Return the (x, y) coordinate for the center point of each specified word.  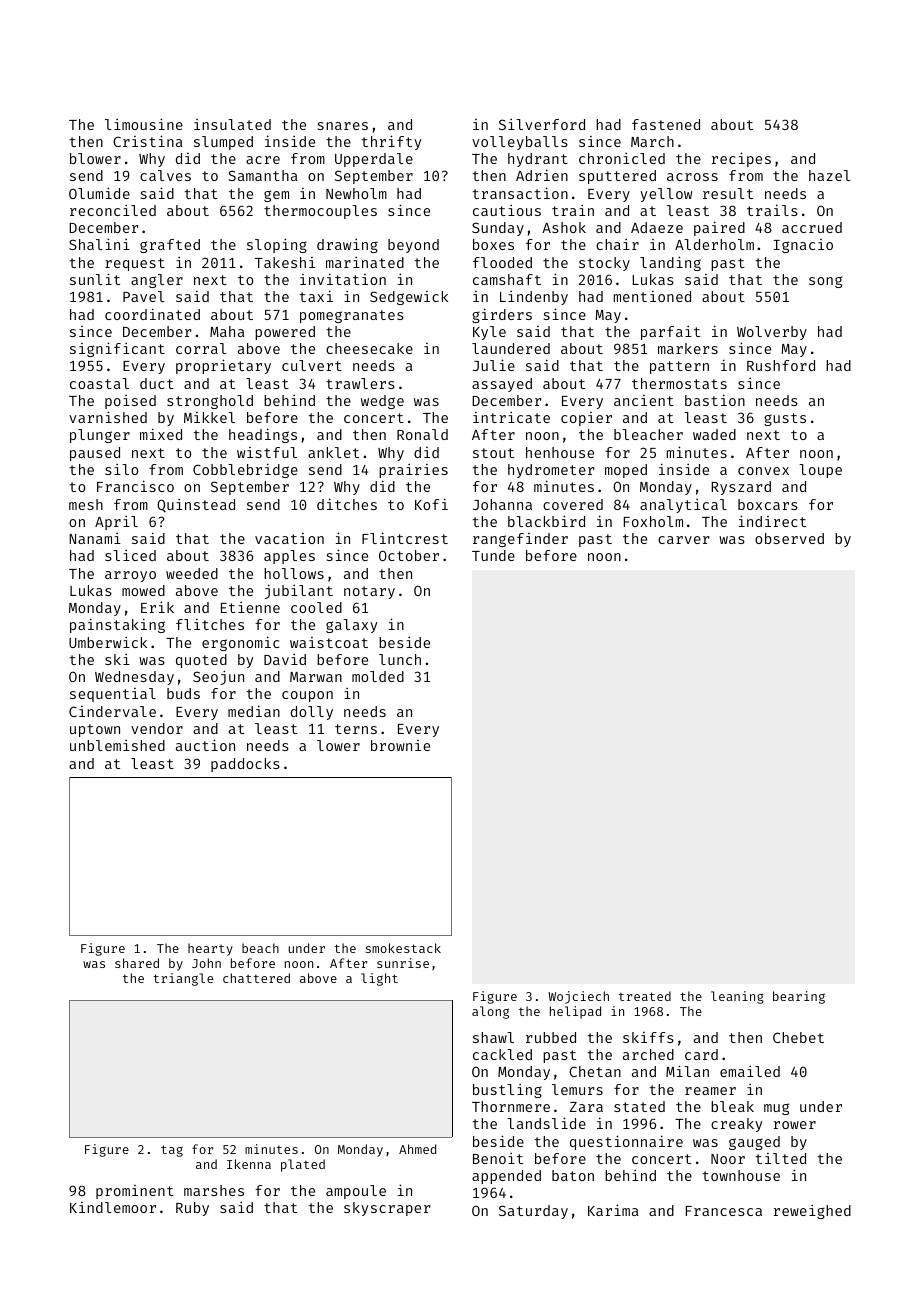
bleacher (648, 434)
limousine (144, 124)
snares (343, 126)
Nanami (95, 538)
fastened (666, 124)
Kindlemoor (113, 1207)
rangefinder (520, 540)
